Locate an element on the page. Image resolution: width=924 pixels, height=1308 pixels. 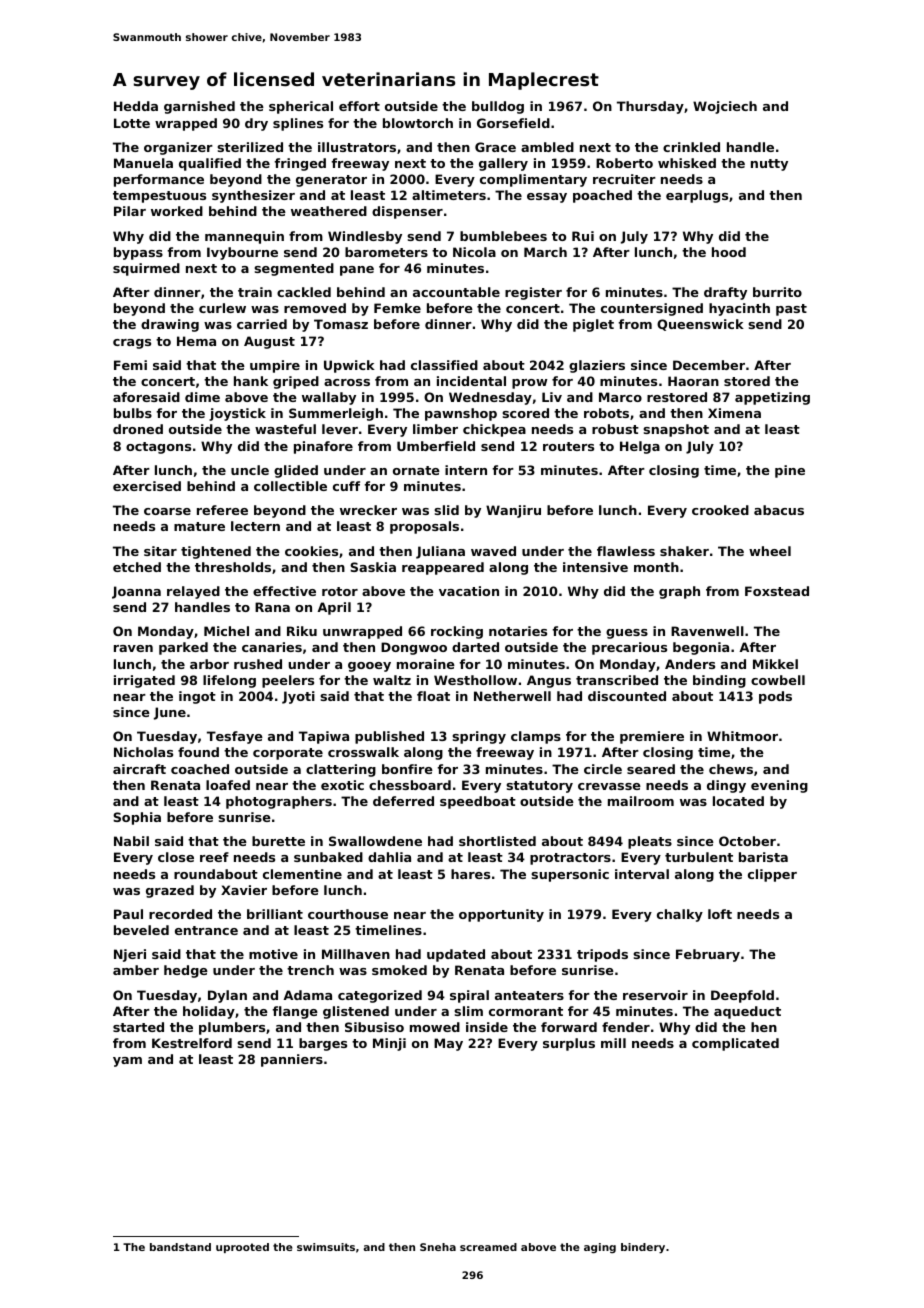
irrigated is located at coordinates (144, 681).
